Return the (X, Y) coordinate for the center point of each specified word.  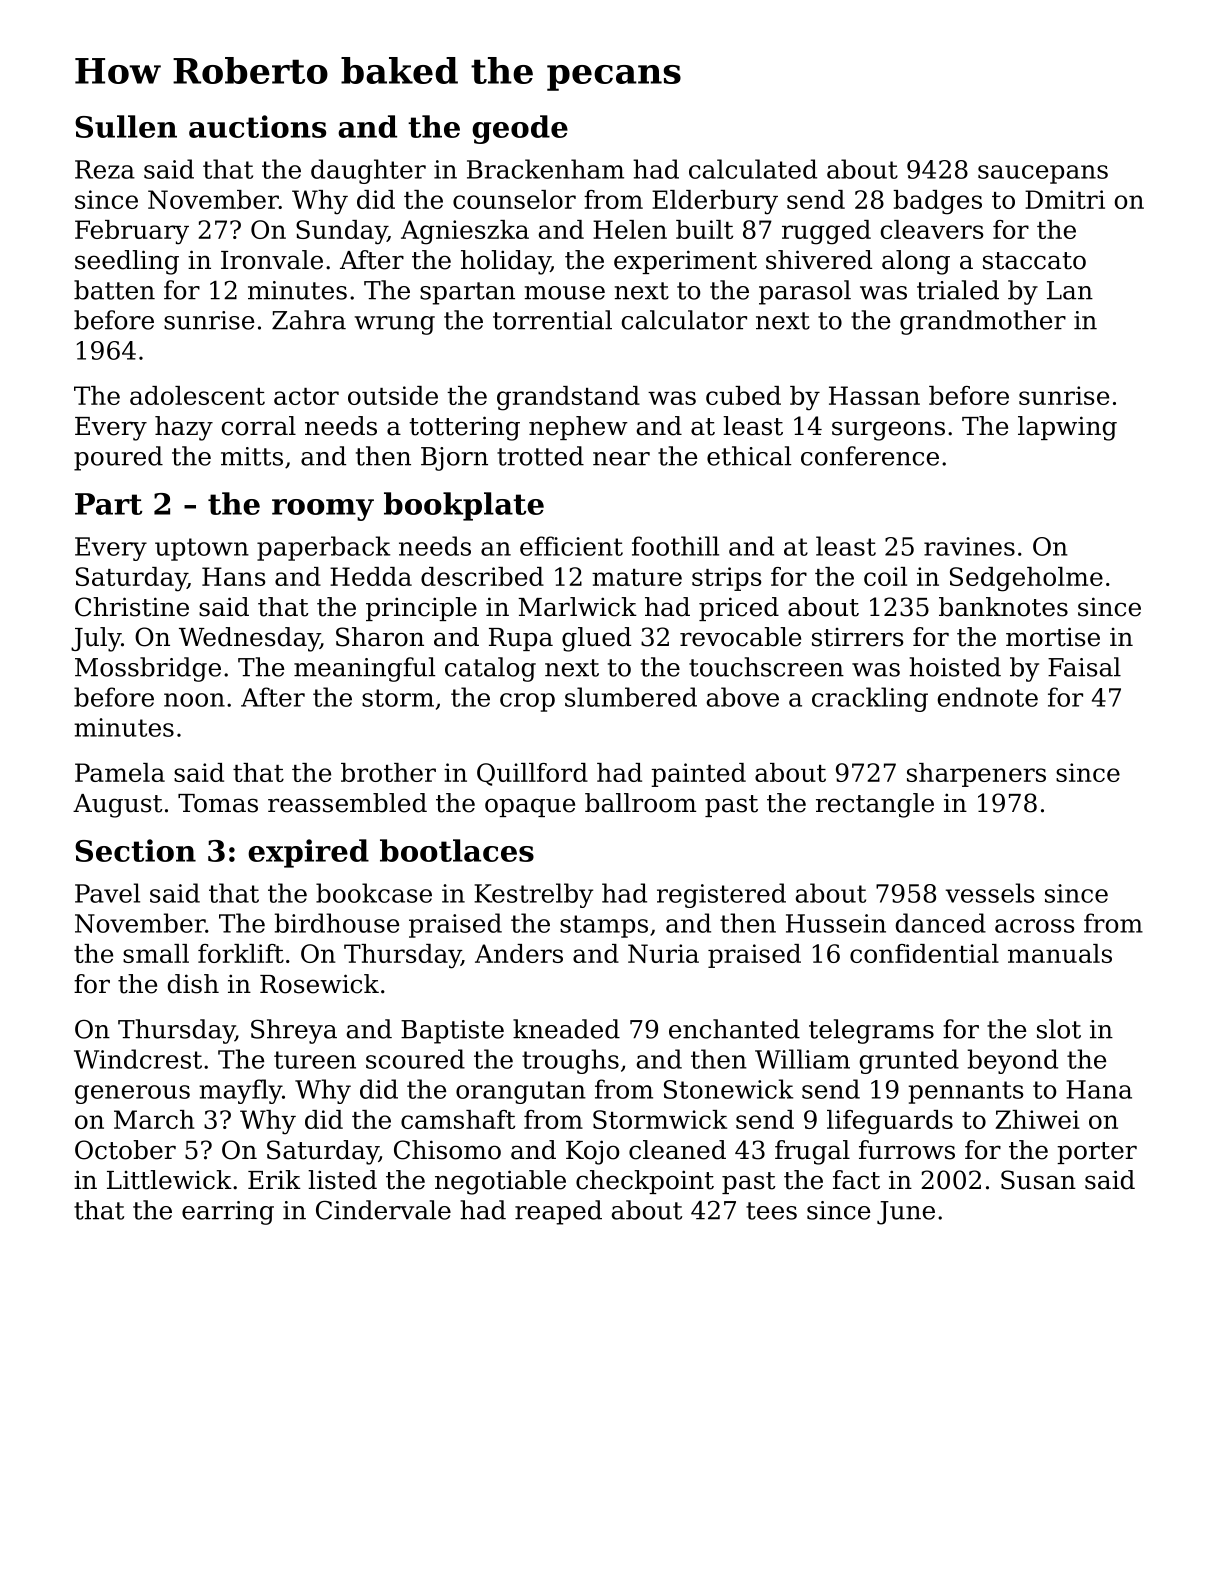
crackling (870, 699)
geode (520, 129)
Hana (1099, 1089)
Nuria (663, 953)
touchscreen (766, 667)
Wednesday (249, 639)
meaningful (364, 669)
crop (527, 702)
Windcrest (138, 1059)
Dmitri (1065, 199)
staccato (1034, 261)
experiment (685, 262)
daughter (368, 171)
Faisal (1084, 667)
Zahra (309, 320)
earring (228, 1213)
